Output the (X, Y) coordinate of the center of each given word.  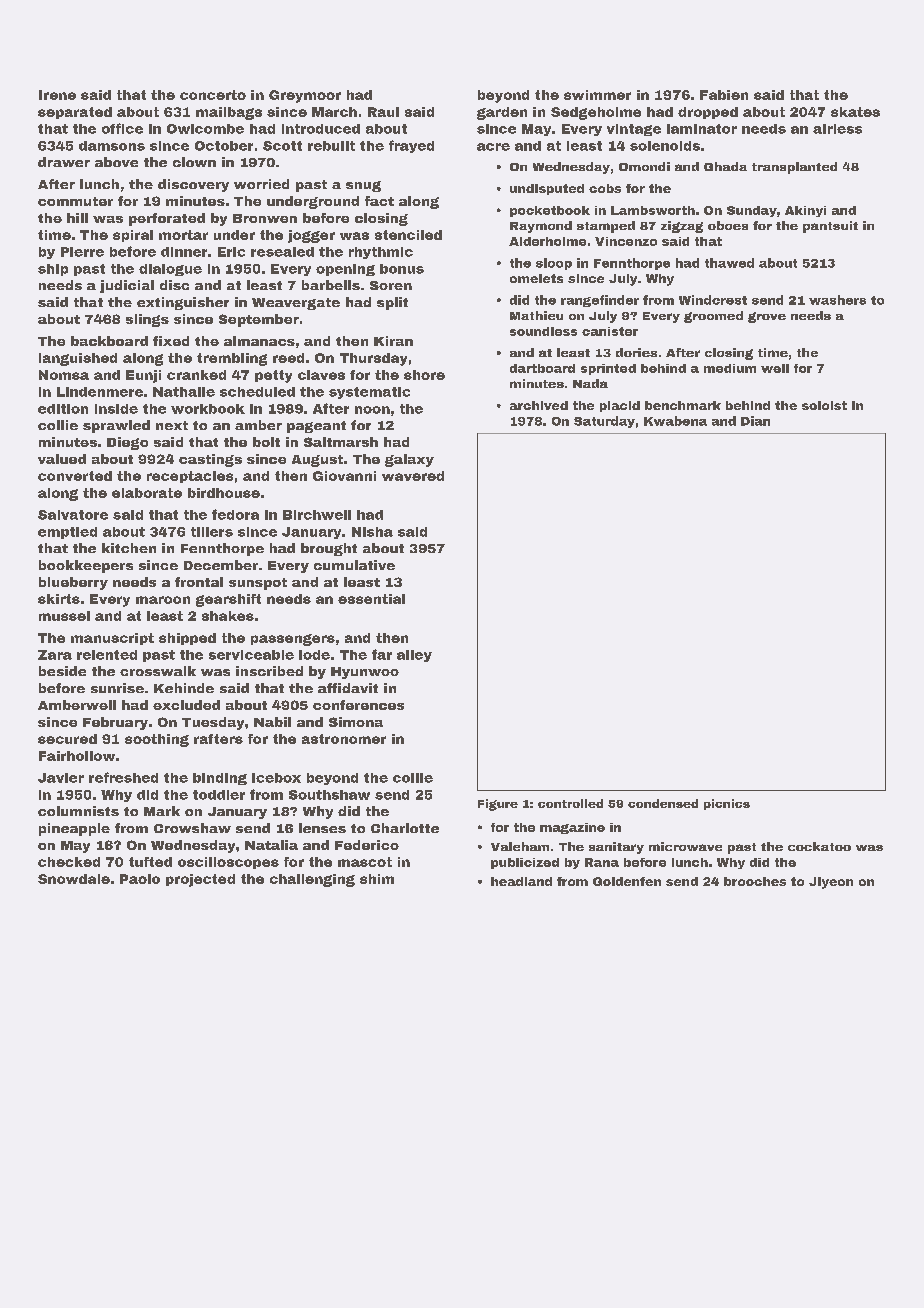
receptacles (190, 477)
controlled (570, 803)
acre (493, 147)
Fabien (724, 95)
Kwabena (675, 421)
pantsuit (830, 227)
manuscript (112, 639)
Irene (57, 95)
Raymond (541, 227)
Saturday (604, 422)
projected (200, 880)
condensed (663, 803)
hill (77, 218)
